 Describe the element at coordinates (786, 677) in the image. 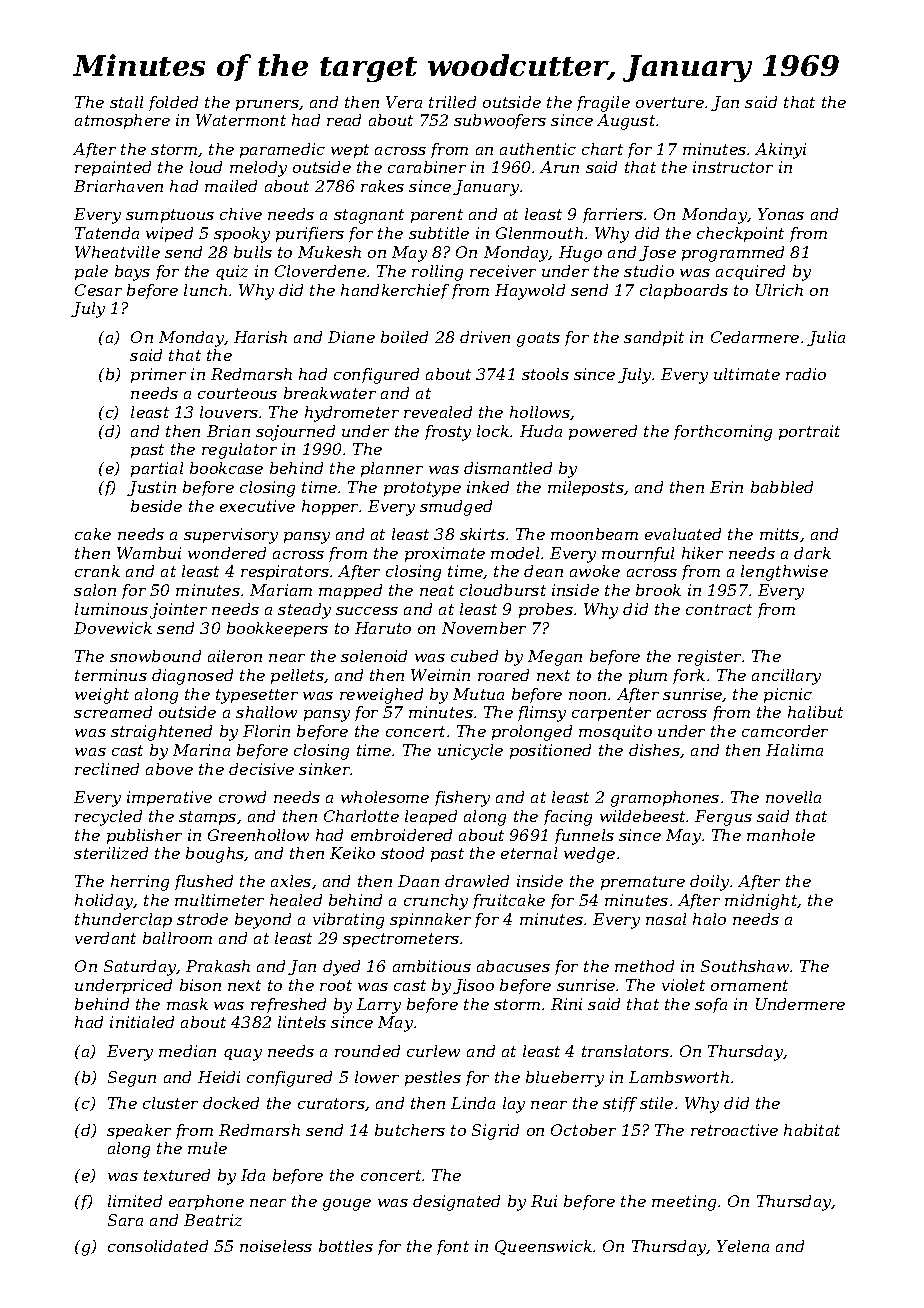

I see `ancillary` at that location.
